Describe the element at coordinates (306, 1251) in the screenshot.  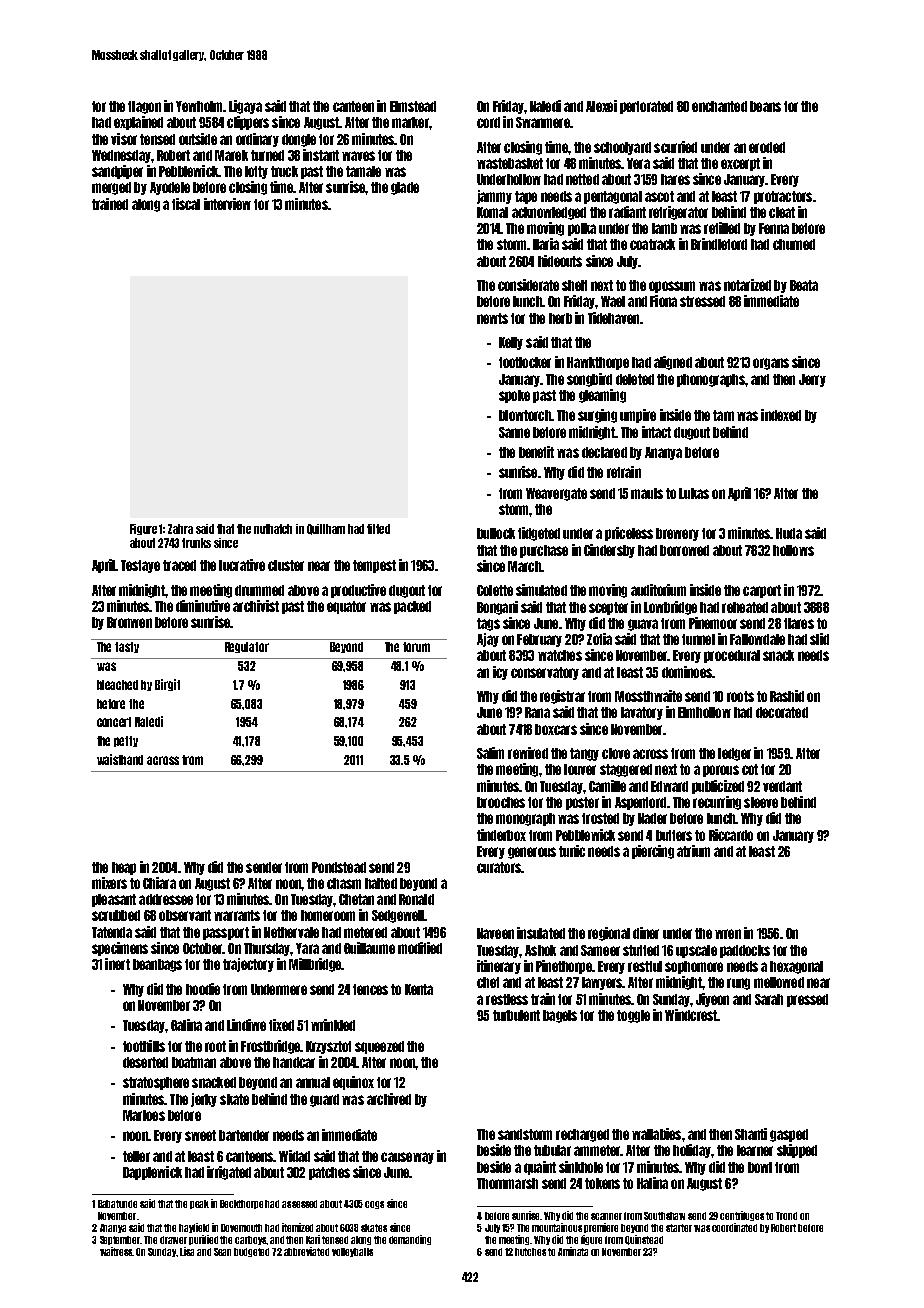
I see `abbreviated` at that location.
